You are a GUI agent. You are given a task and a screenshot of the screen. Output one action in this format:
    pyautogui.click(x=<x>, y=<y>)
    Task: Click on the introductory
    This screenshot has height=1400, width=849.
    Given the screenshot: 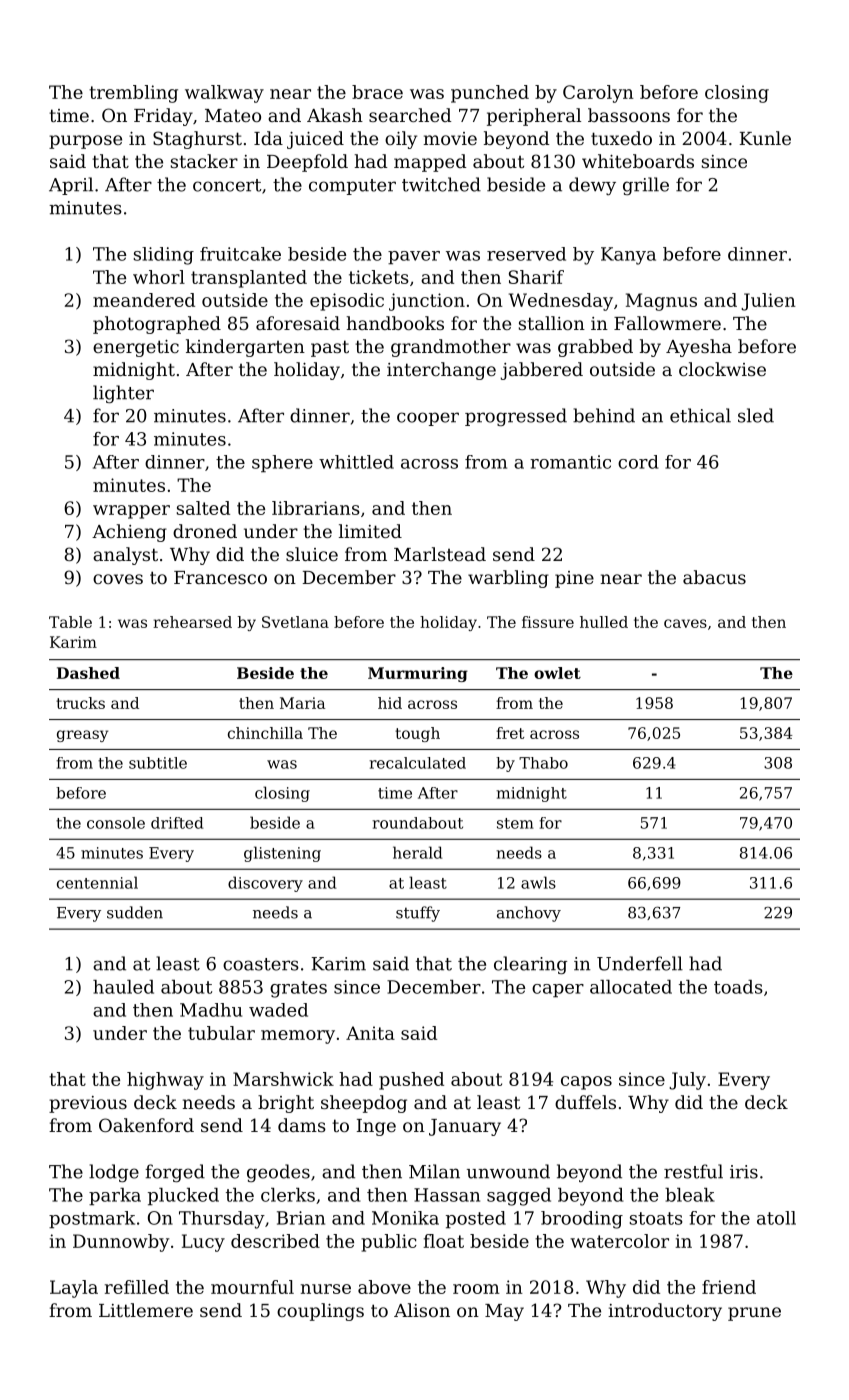 What is the action you would take?
    pyautogui.click(x=665, y=1312)
